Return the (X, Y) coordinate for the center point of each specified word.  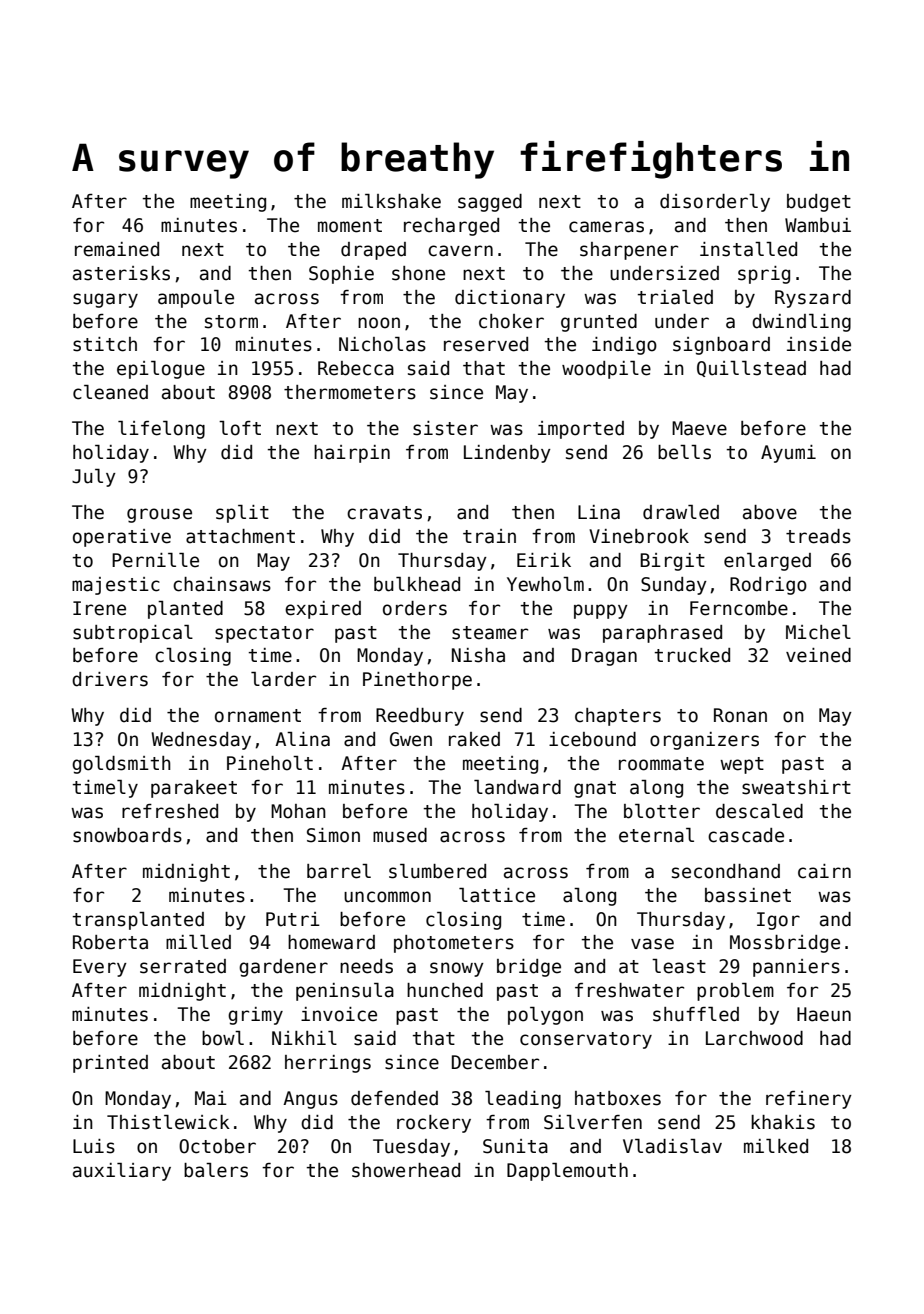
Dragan (604, 657)
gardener (283, 968)
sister (445, 428)
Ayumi (788, 454)
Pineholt (270, 763)
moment (350, 226)
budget (819, 203)
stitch (105, 344)
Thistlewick (168, 1122)
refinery (809, 1100)
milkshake (391, 201)
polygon (545, 1016)
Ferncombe (739, 608)
